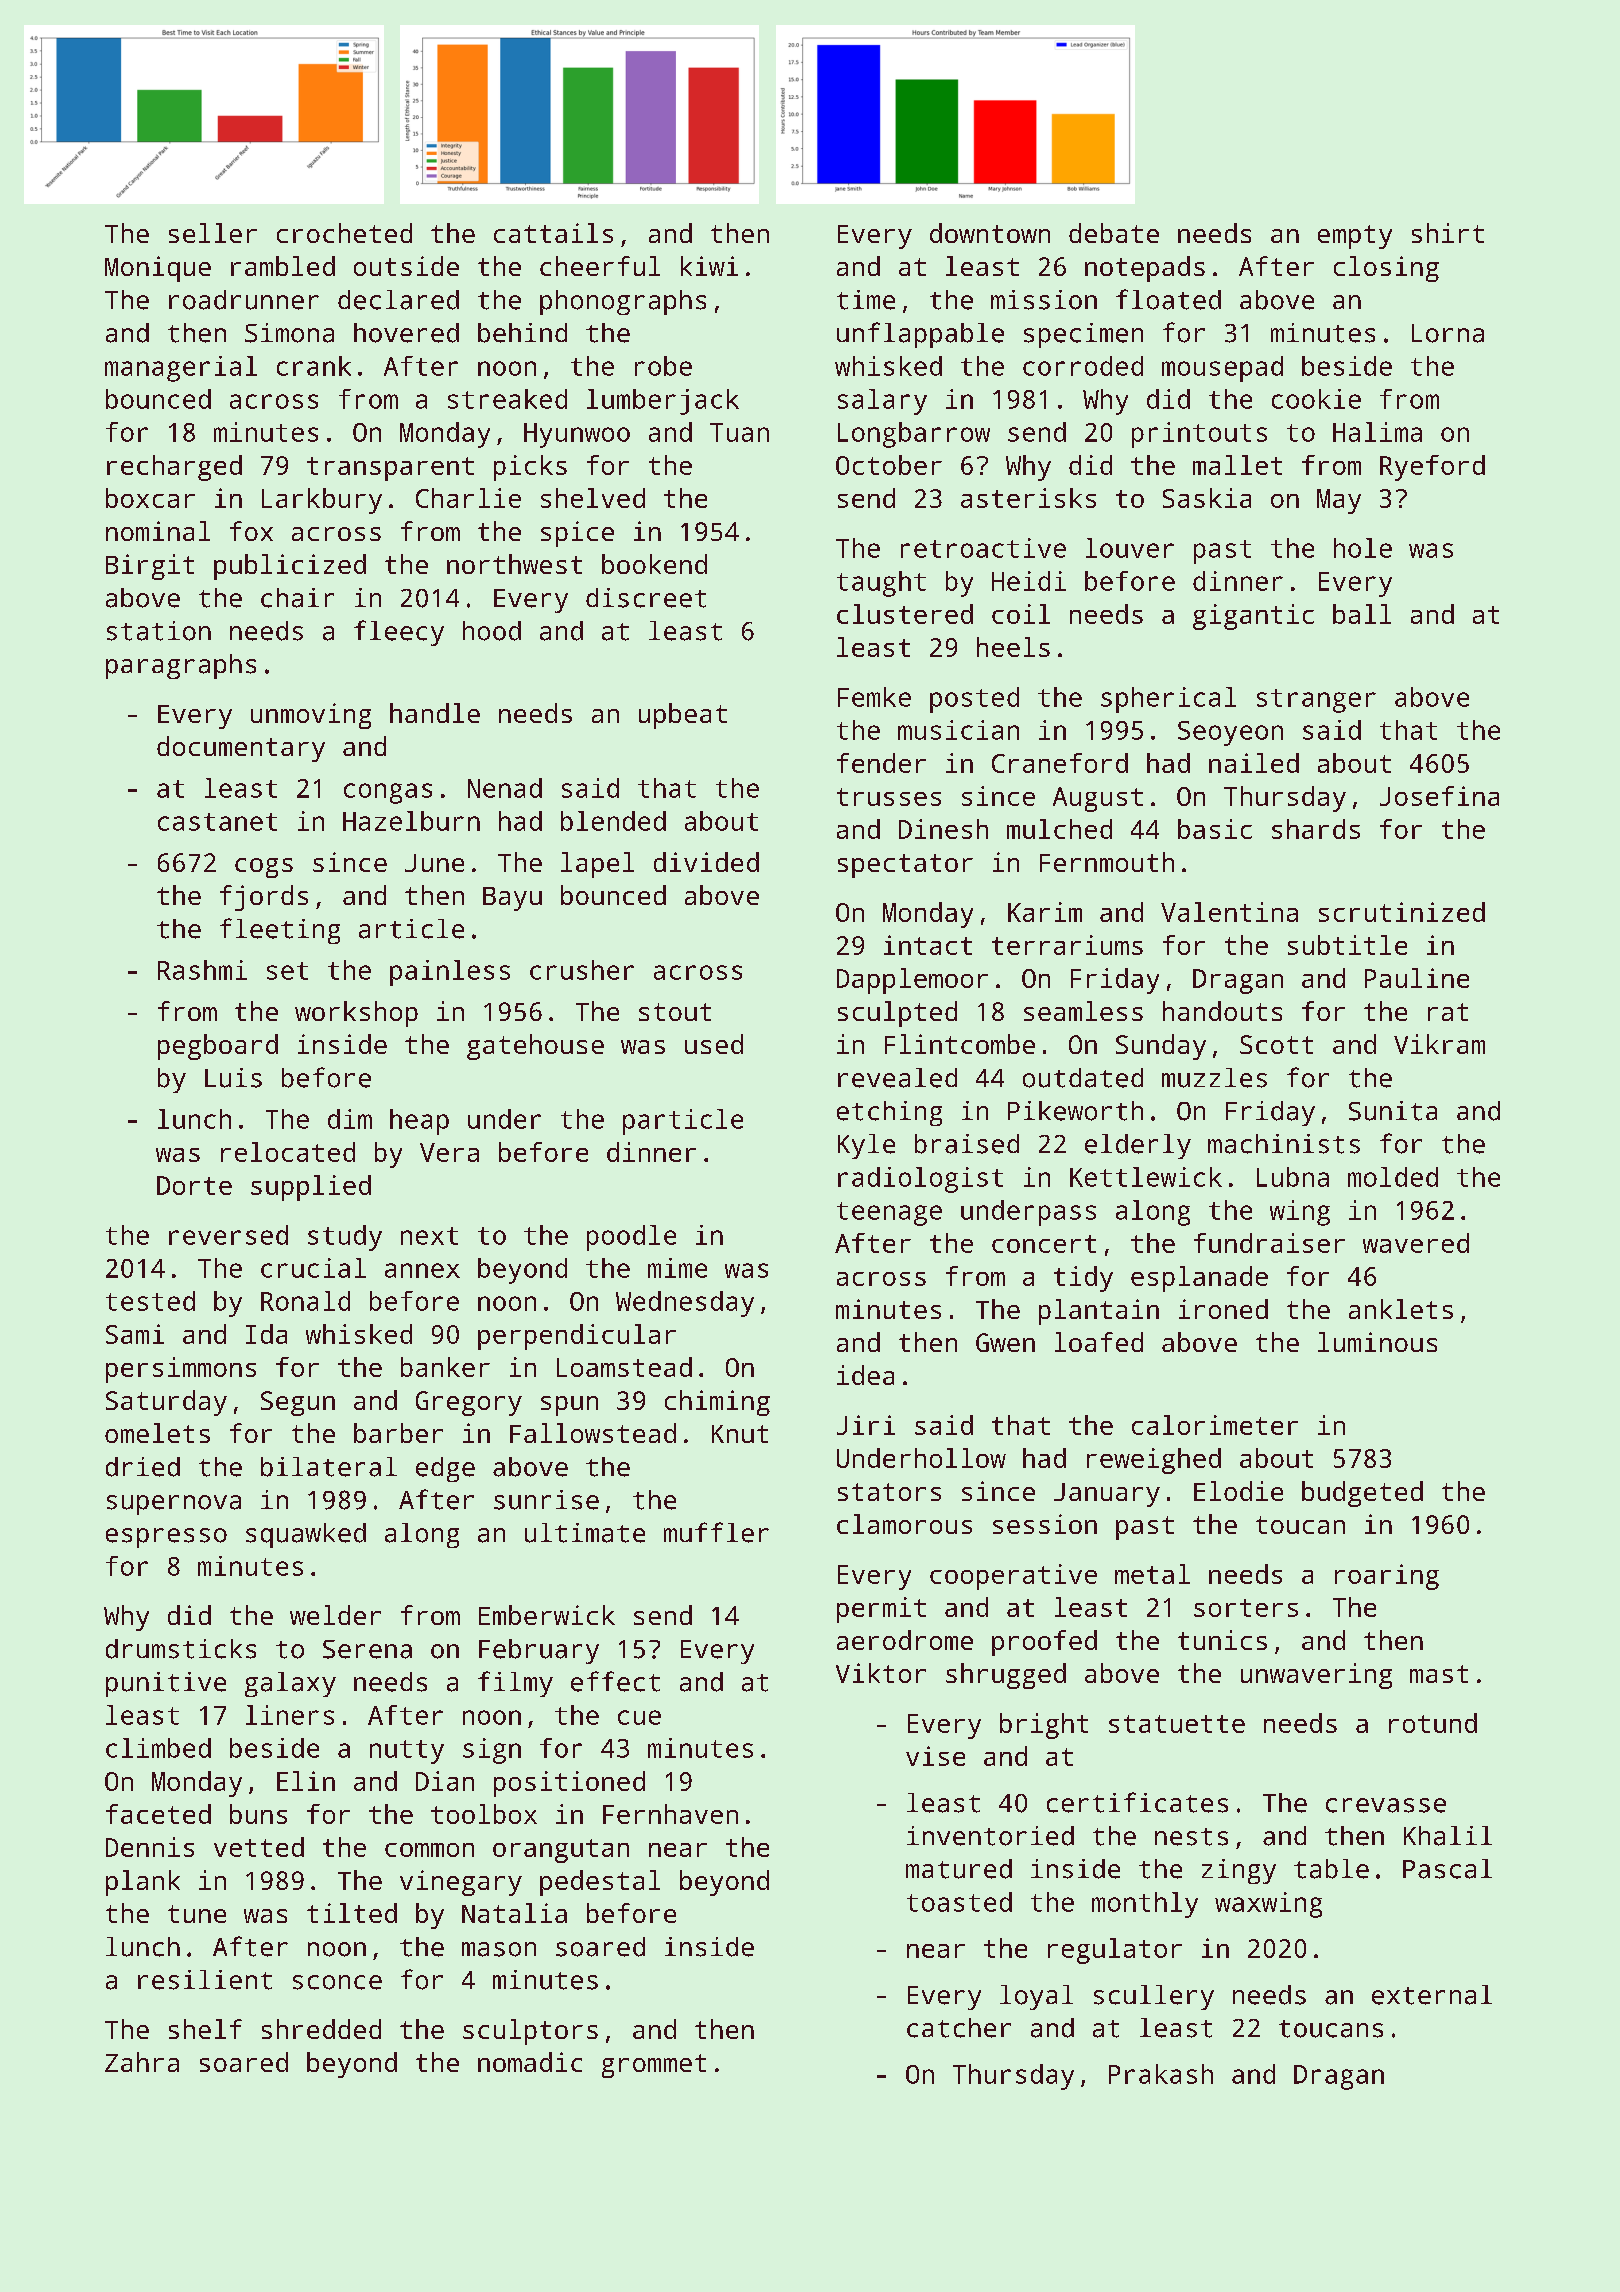  What do you see at coordinates (1214, 1078) in the screenshot?
I see `muzzles` at bounding box center [1214, 1078].
